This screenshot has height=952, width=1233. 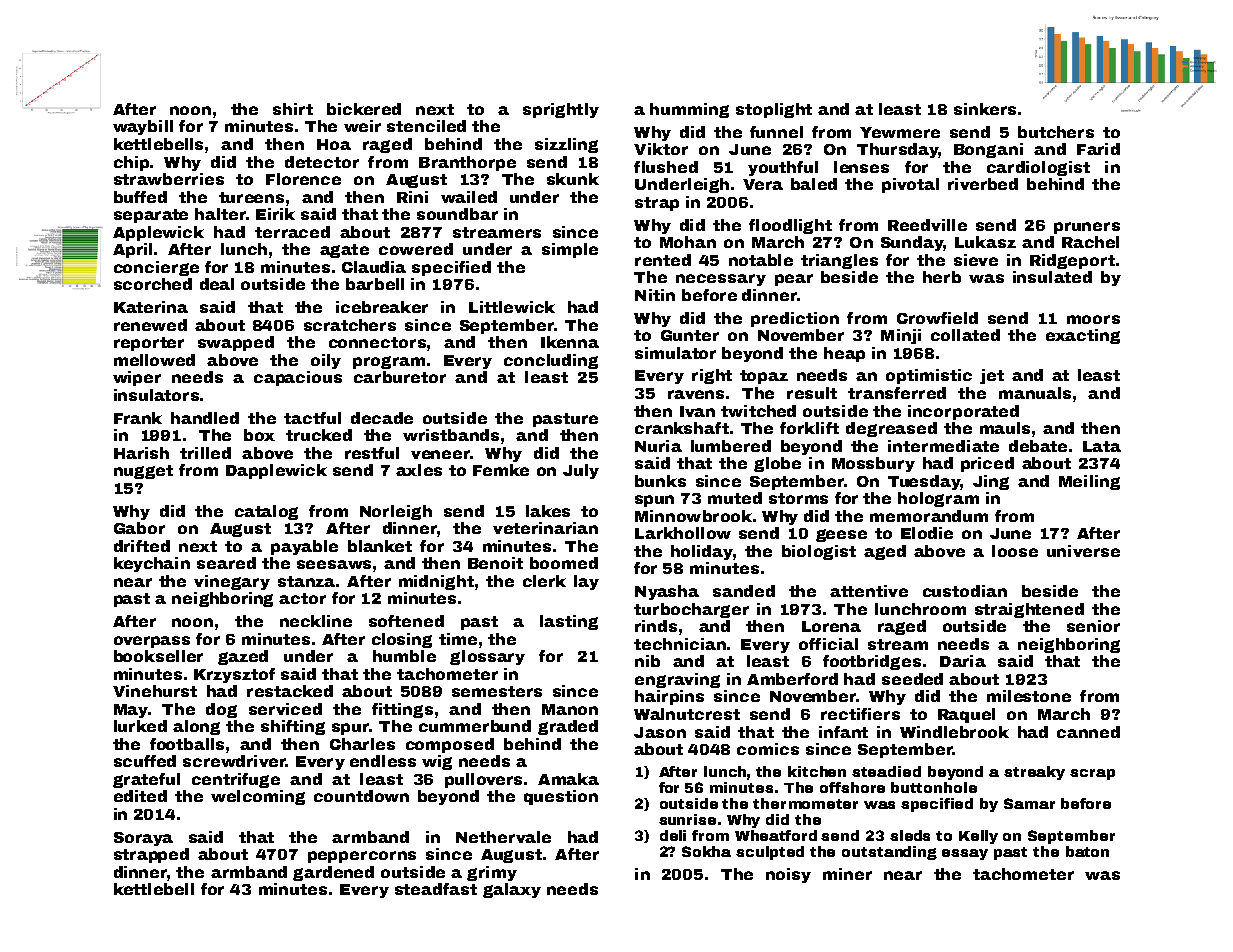 What do you see at coordinates (965, 591) in the screenshot?
I see `custodian` at bounding box center [965, 591].
